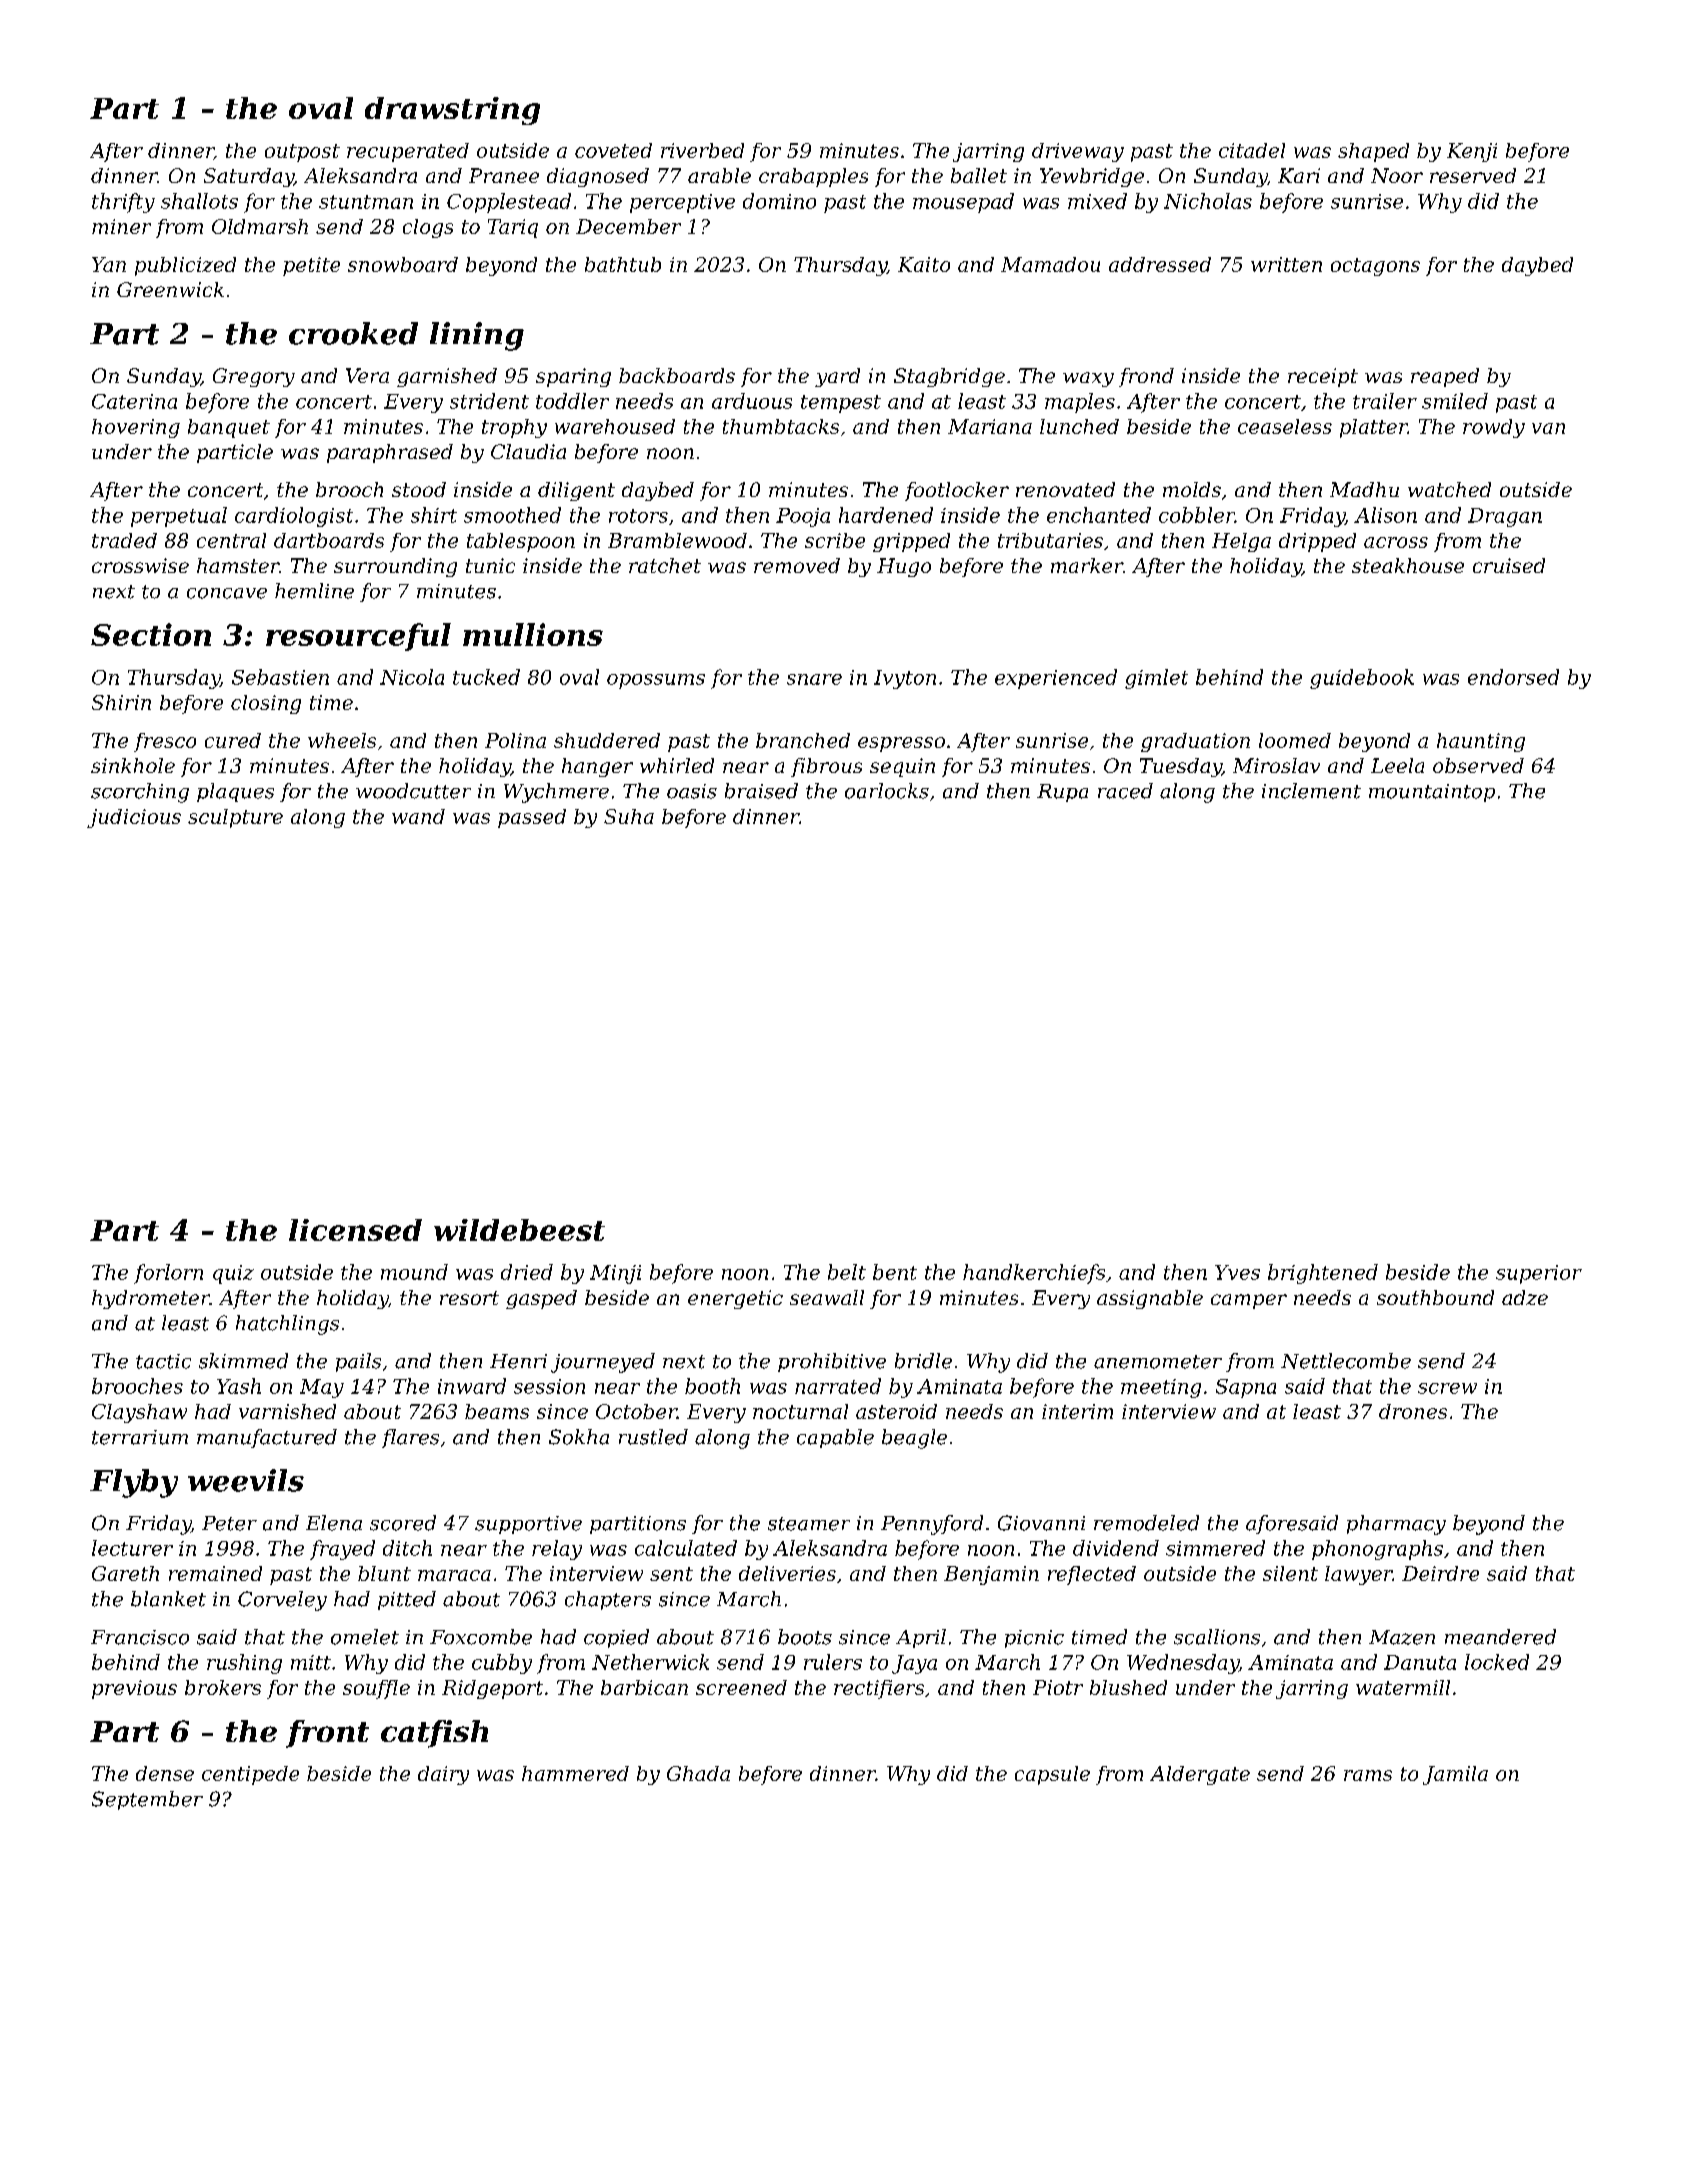  What do you see at coordinates (1440, 1573) in the page?
I see `Deirdre` at bounding box center [1440, 1573].
